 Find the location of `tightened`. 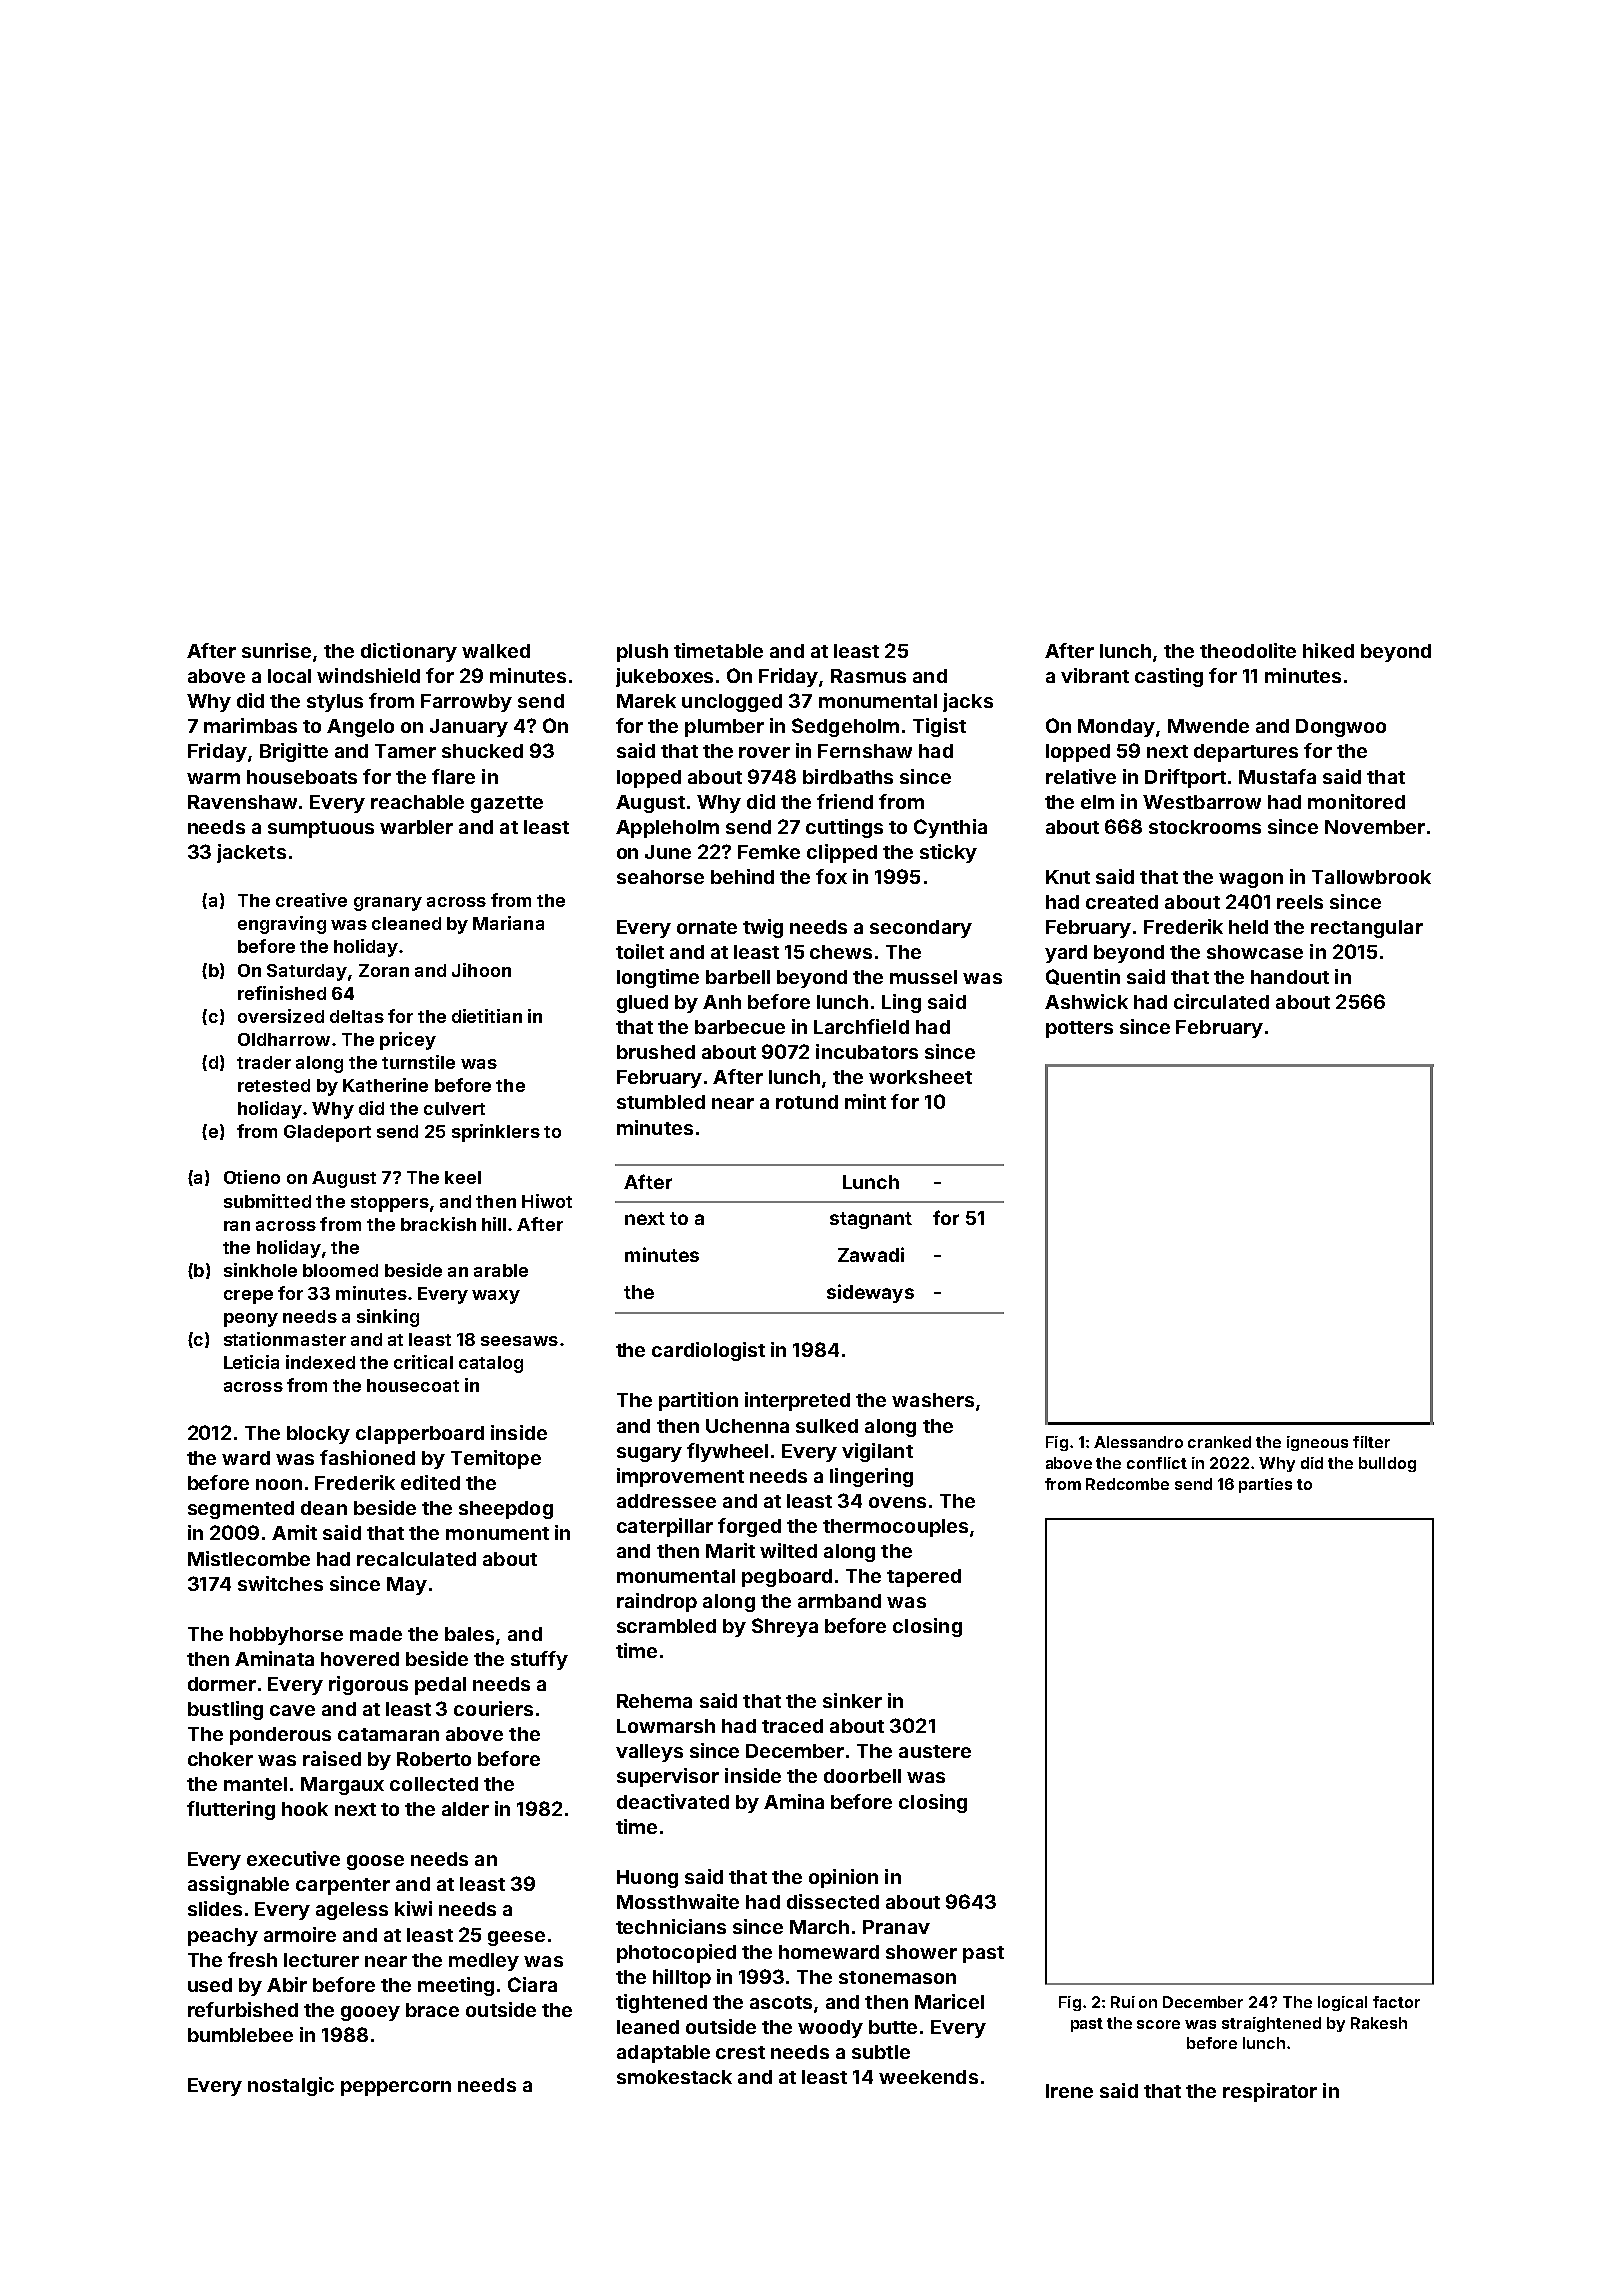

tightened is located at coordinates (661, 2003).
